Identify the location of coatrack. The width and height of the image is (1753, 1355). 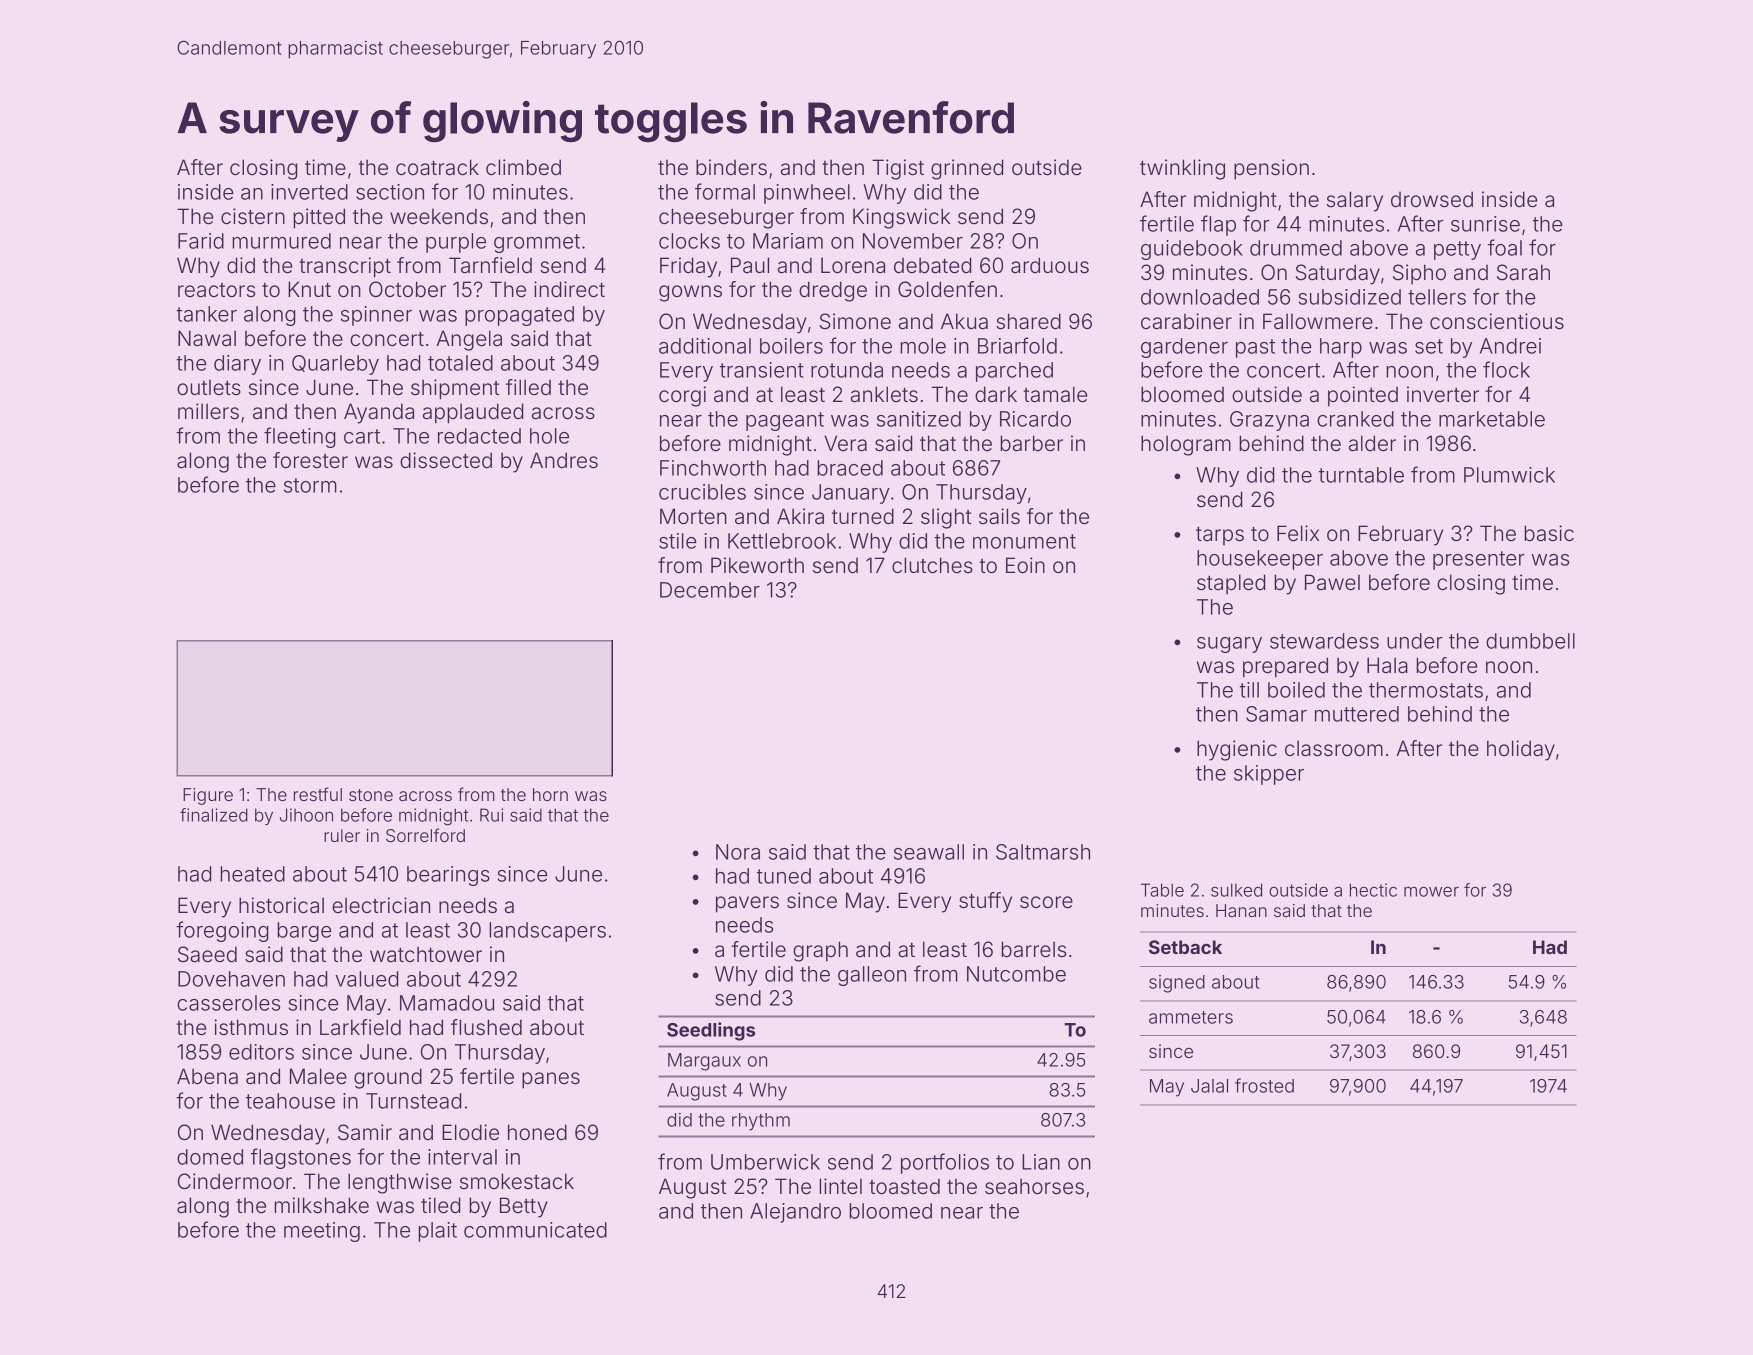
(437, 167).
